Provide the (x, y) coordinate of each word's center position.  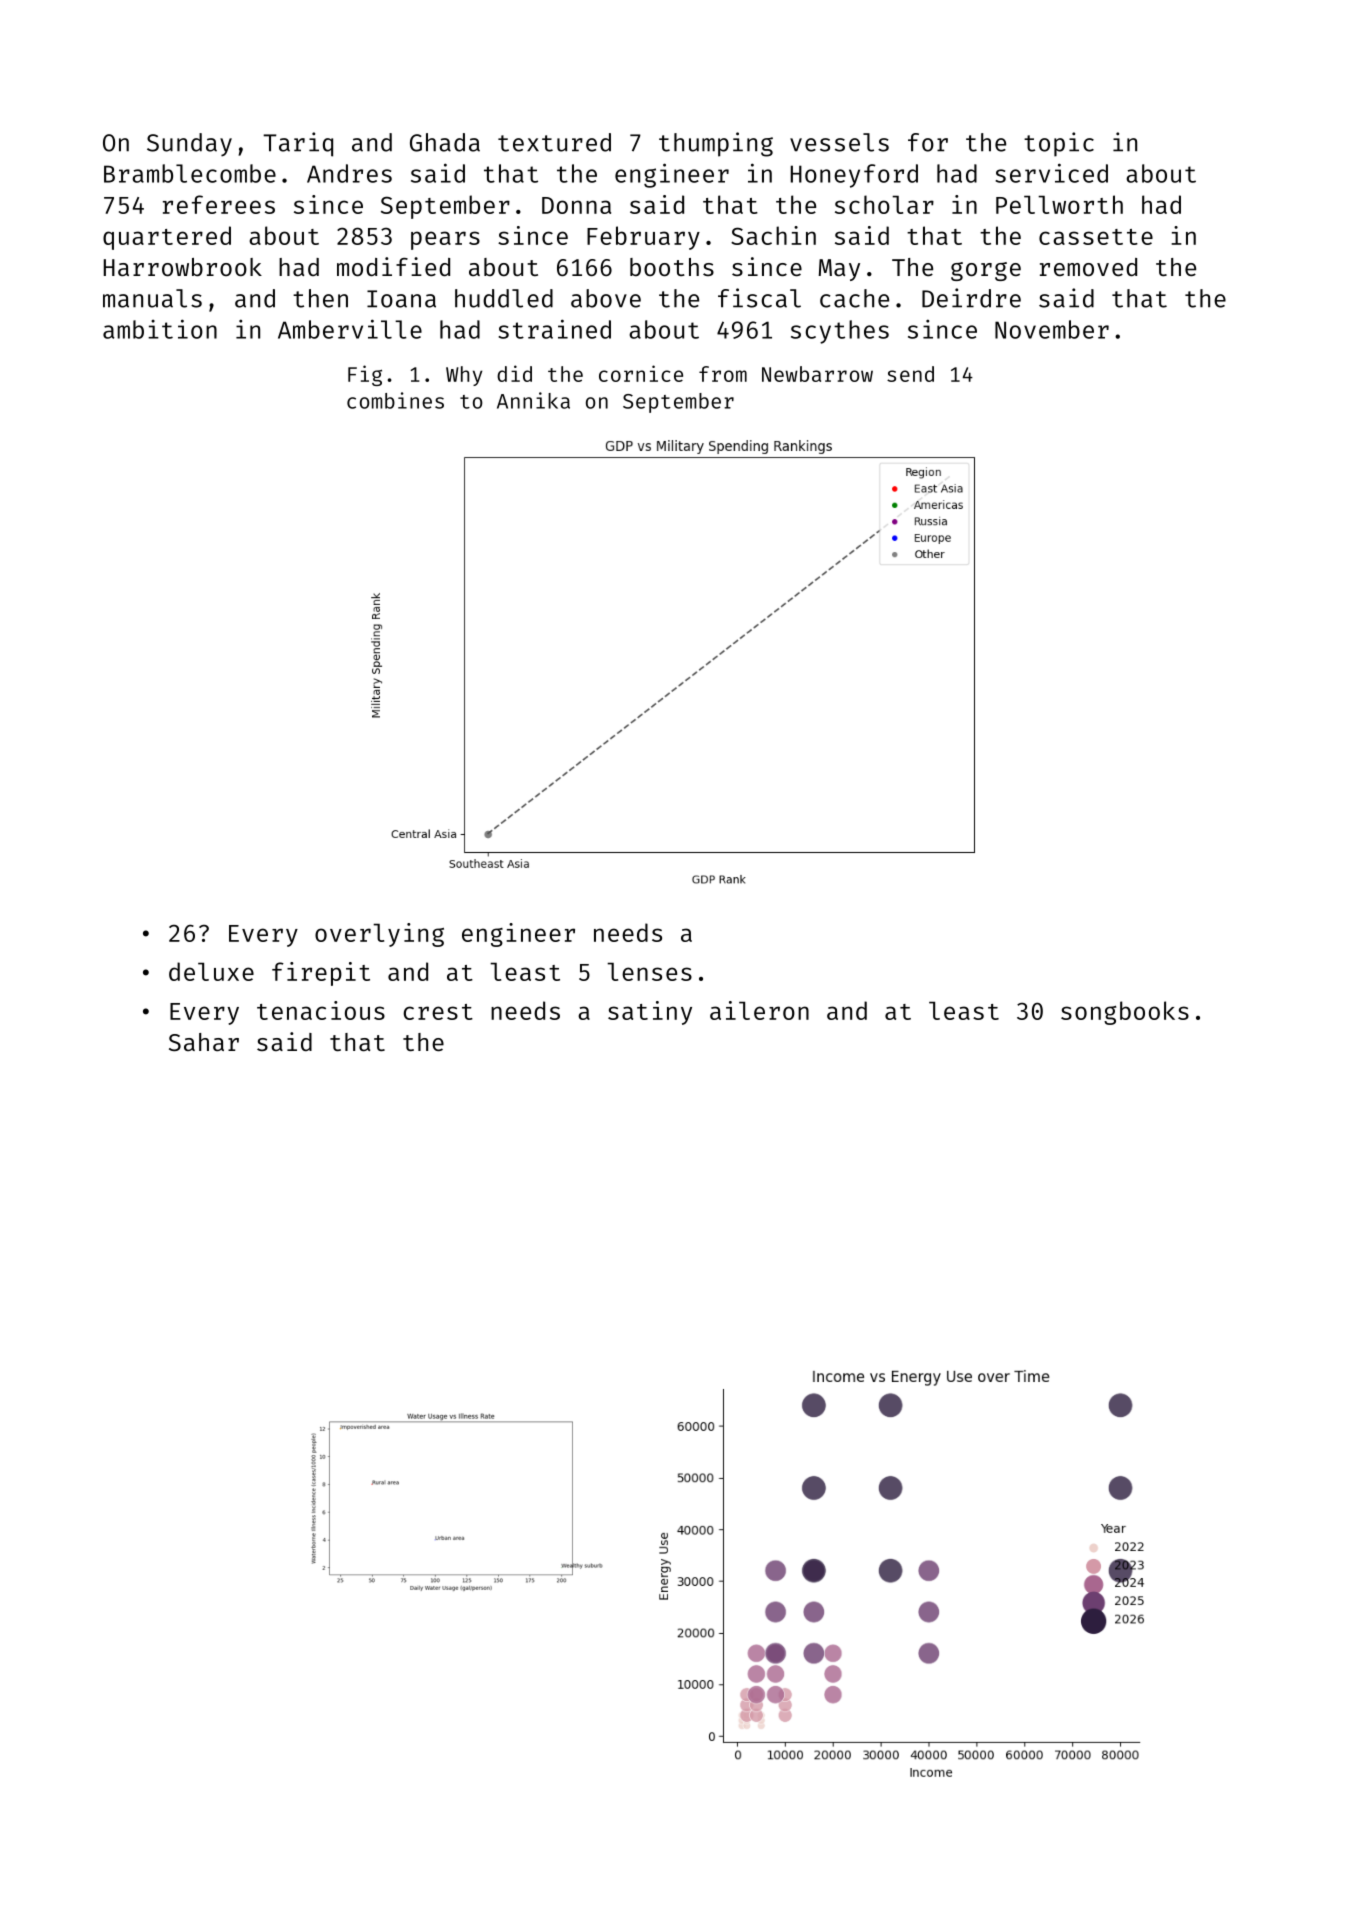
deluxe (211, 971)
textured (554, 142)
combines (395, 400)
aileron (759, 1010)
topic (1059, 144)
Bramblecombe (190, 173)
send (910, 374)
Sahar (204, 1042)
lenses (649, 971)
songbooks (1125, 1013)
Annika (533, 400)
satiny (650, 1013)
